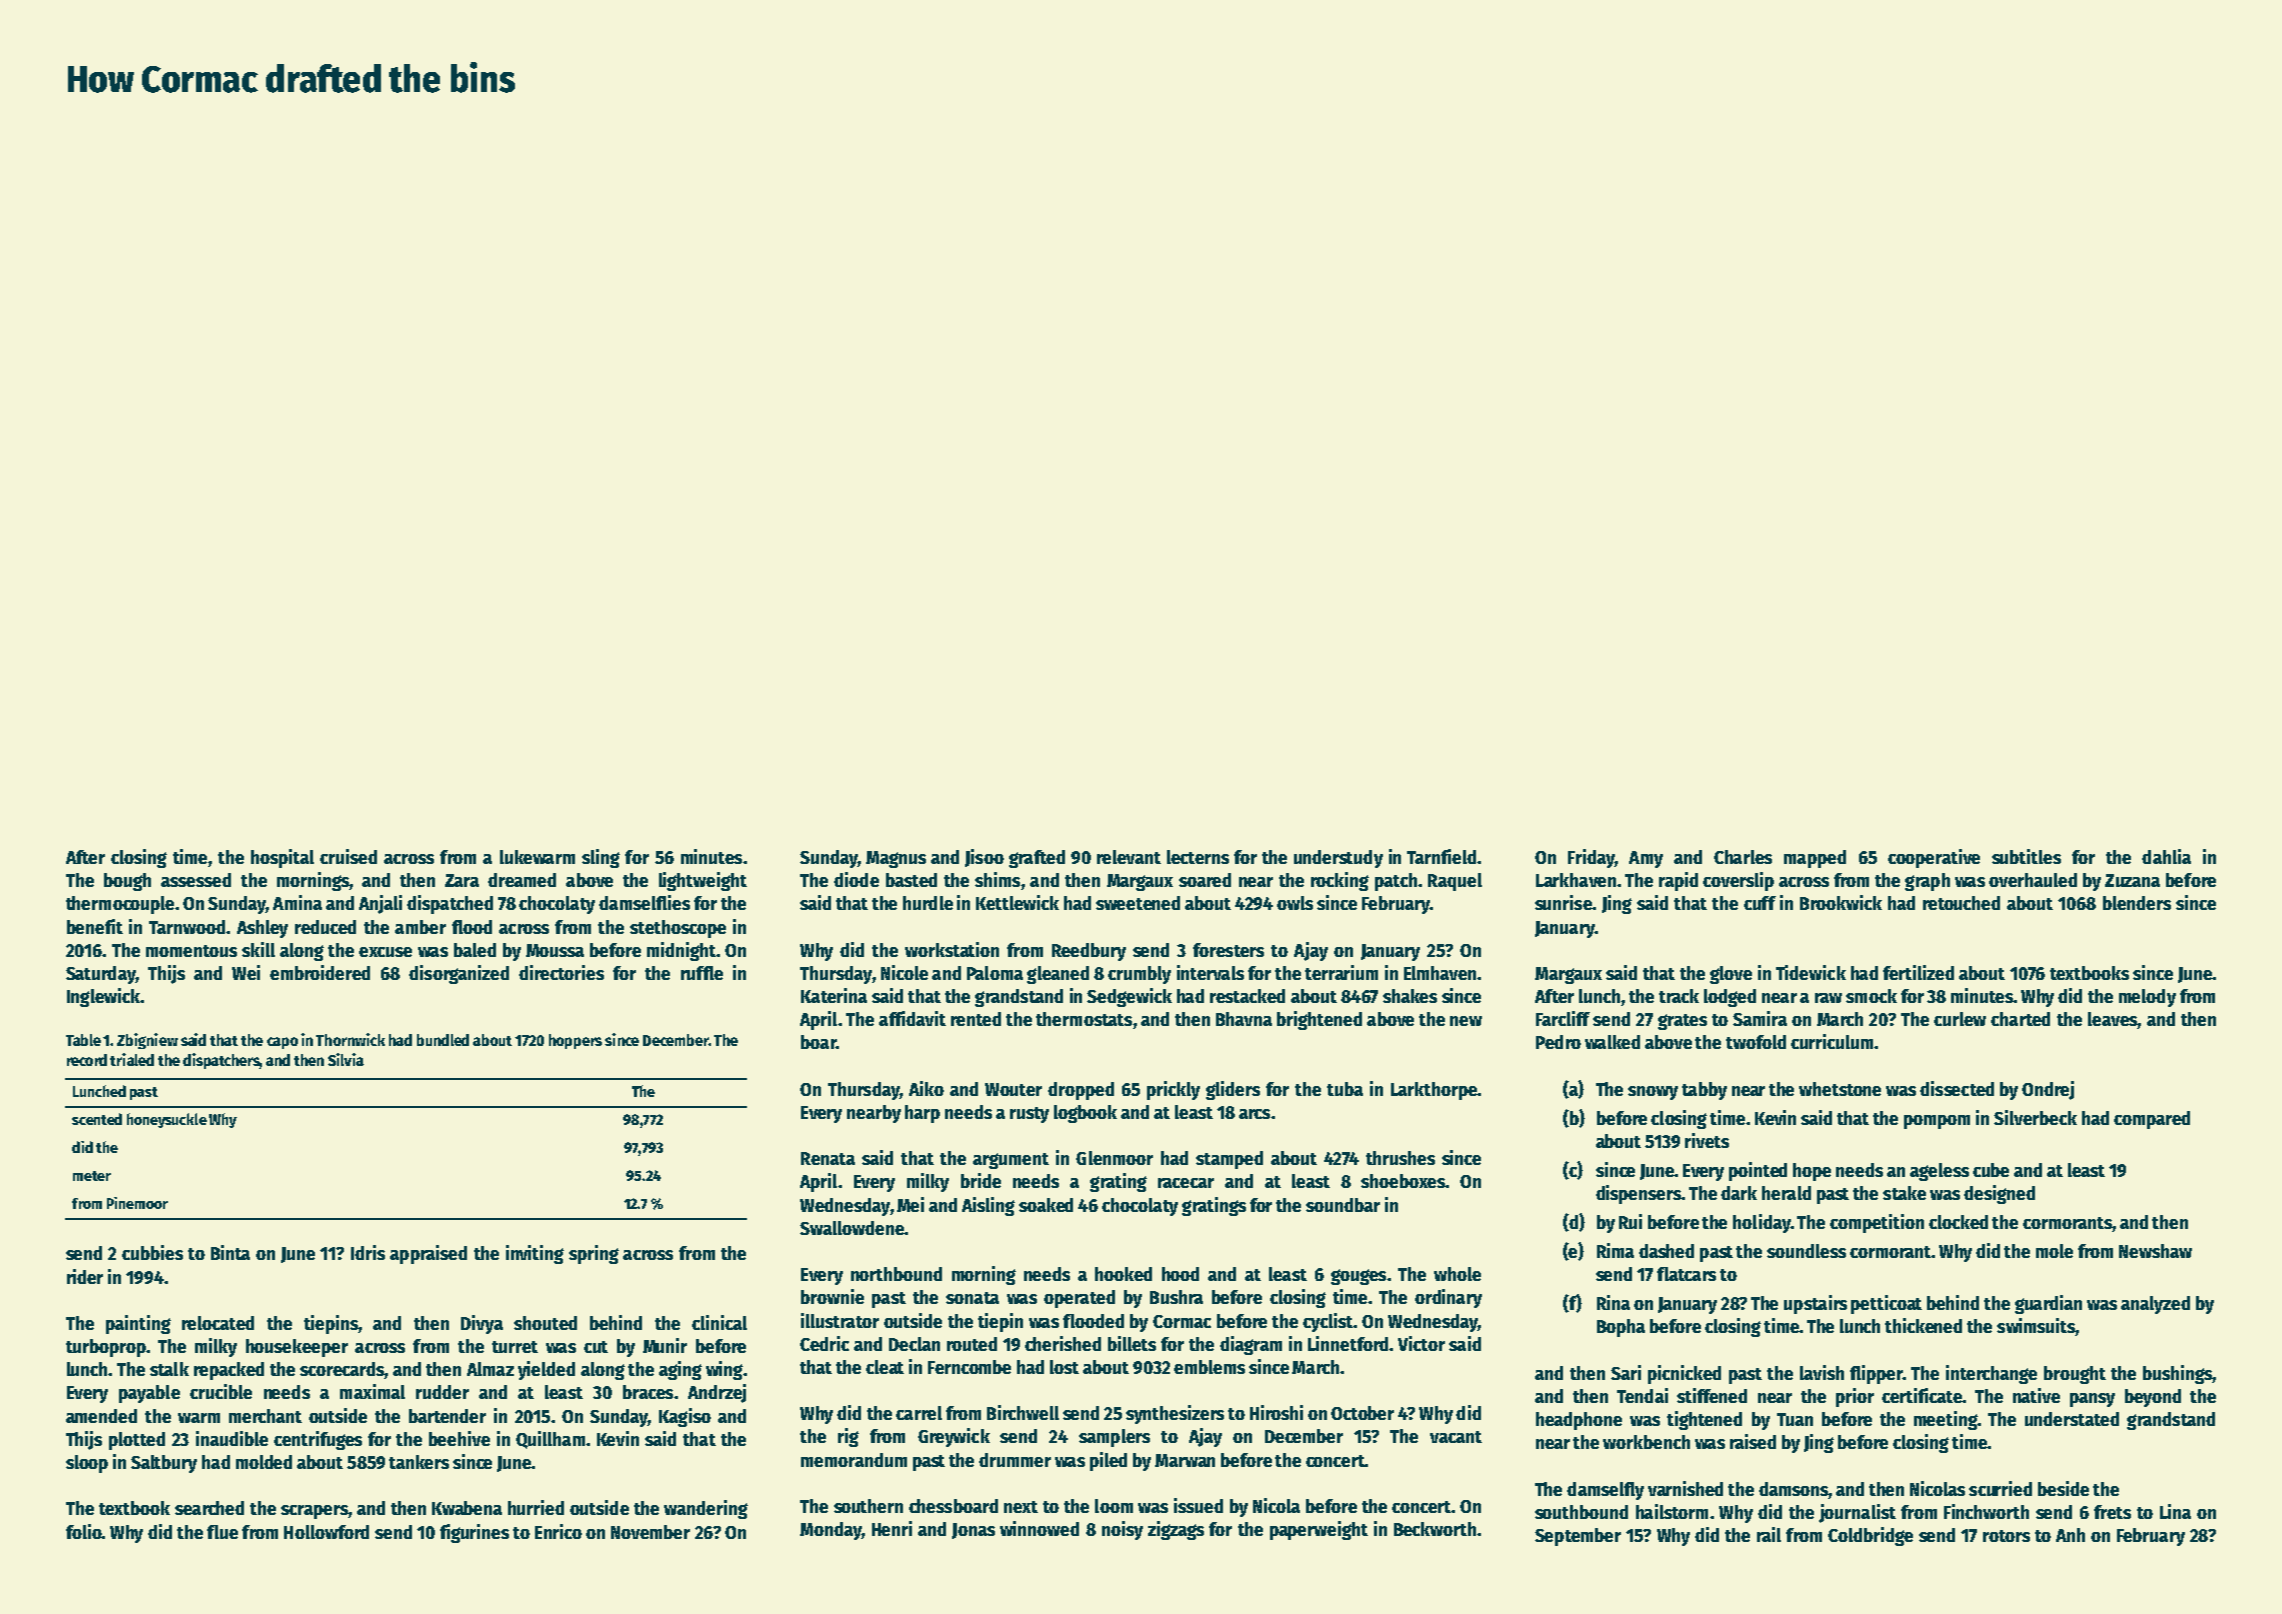  What do you see at coordinates (1198, 857) in the screenshot?
I see `lecterns` at bounding box center [1198, 857].
